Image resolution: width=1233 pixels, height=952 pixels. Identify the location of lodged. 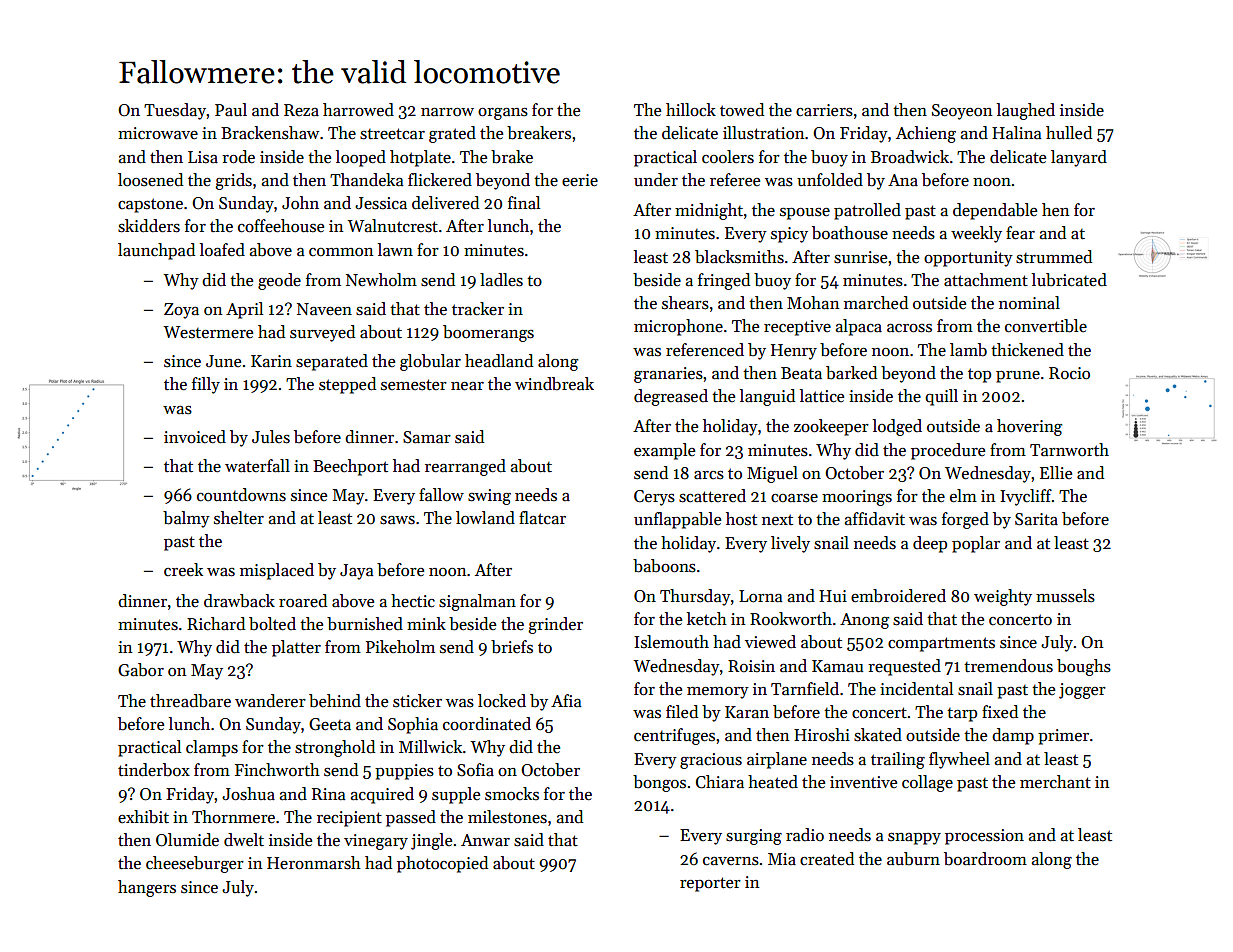
(897, 427).
